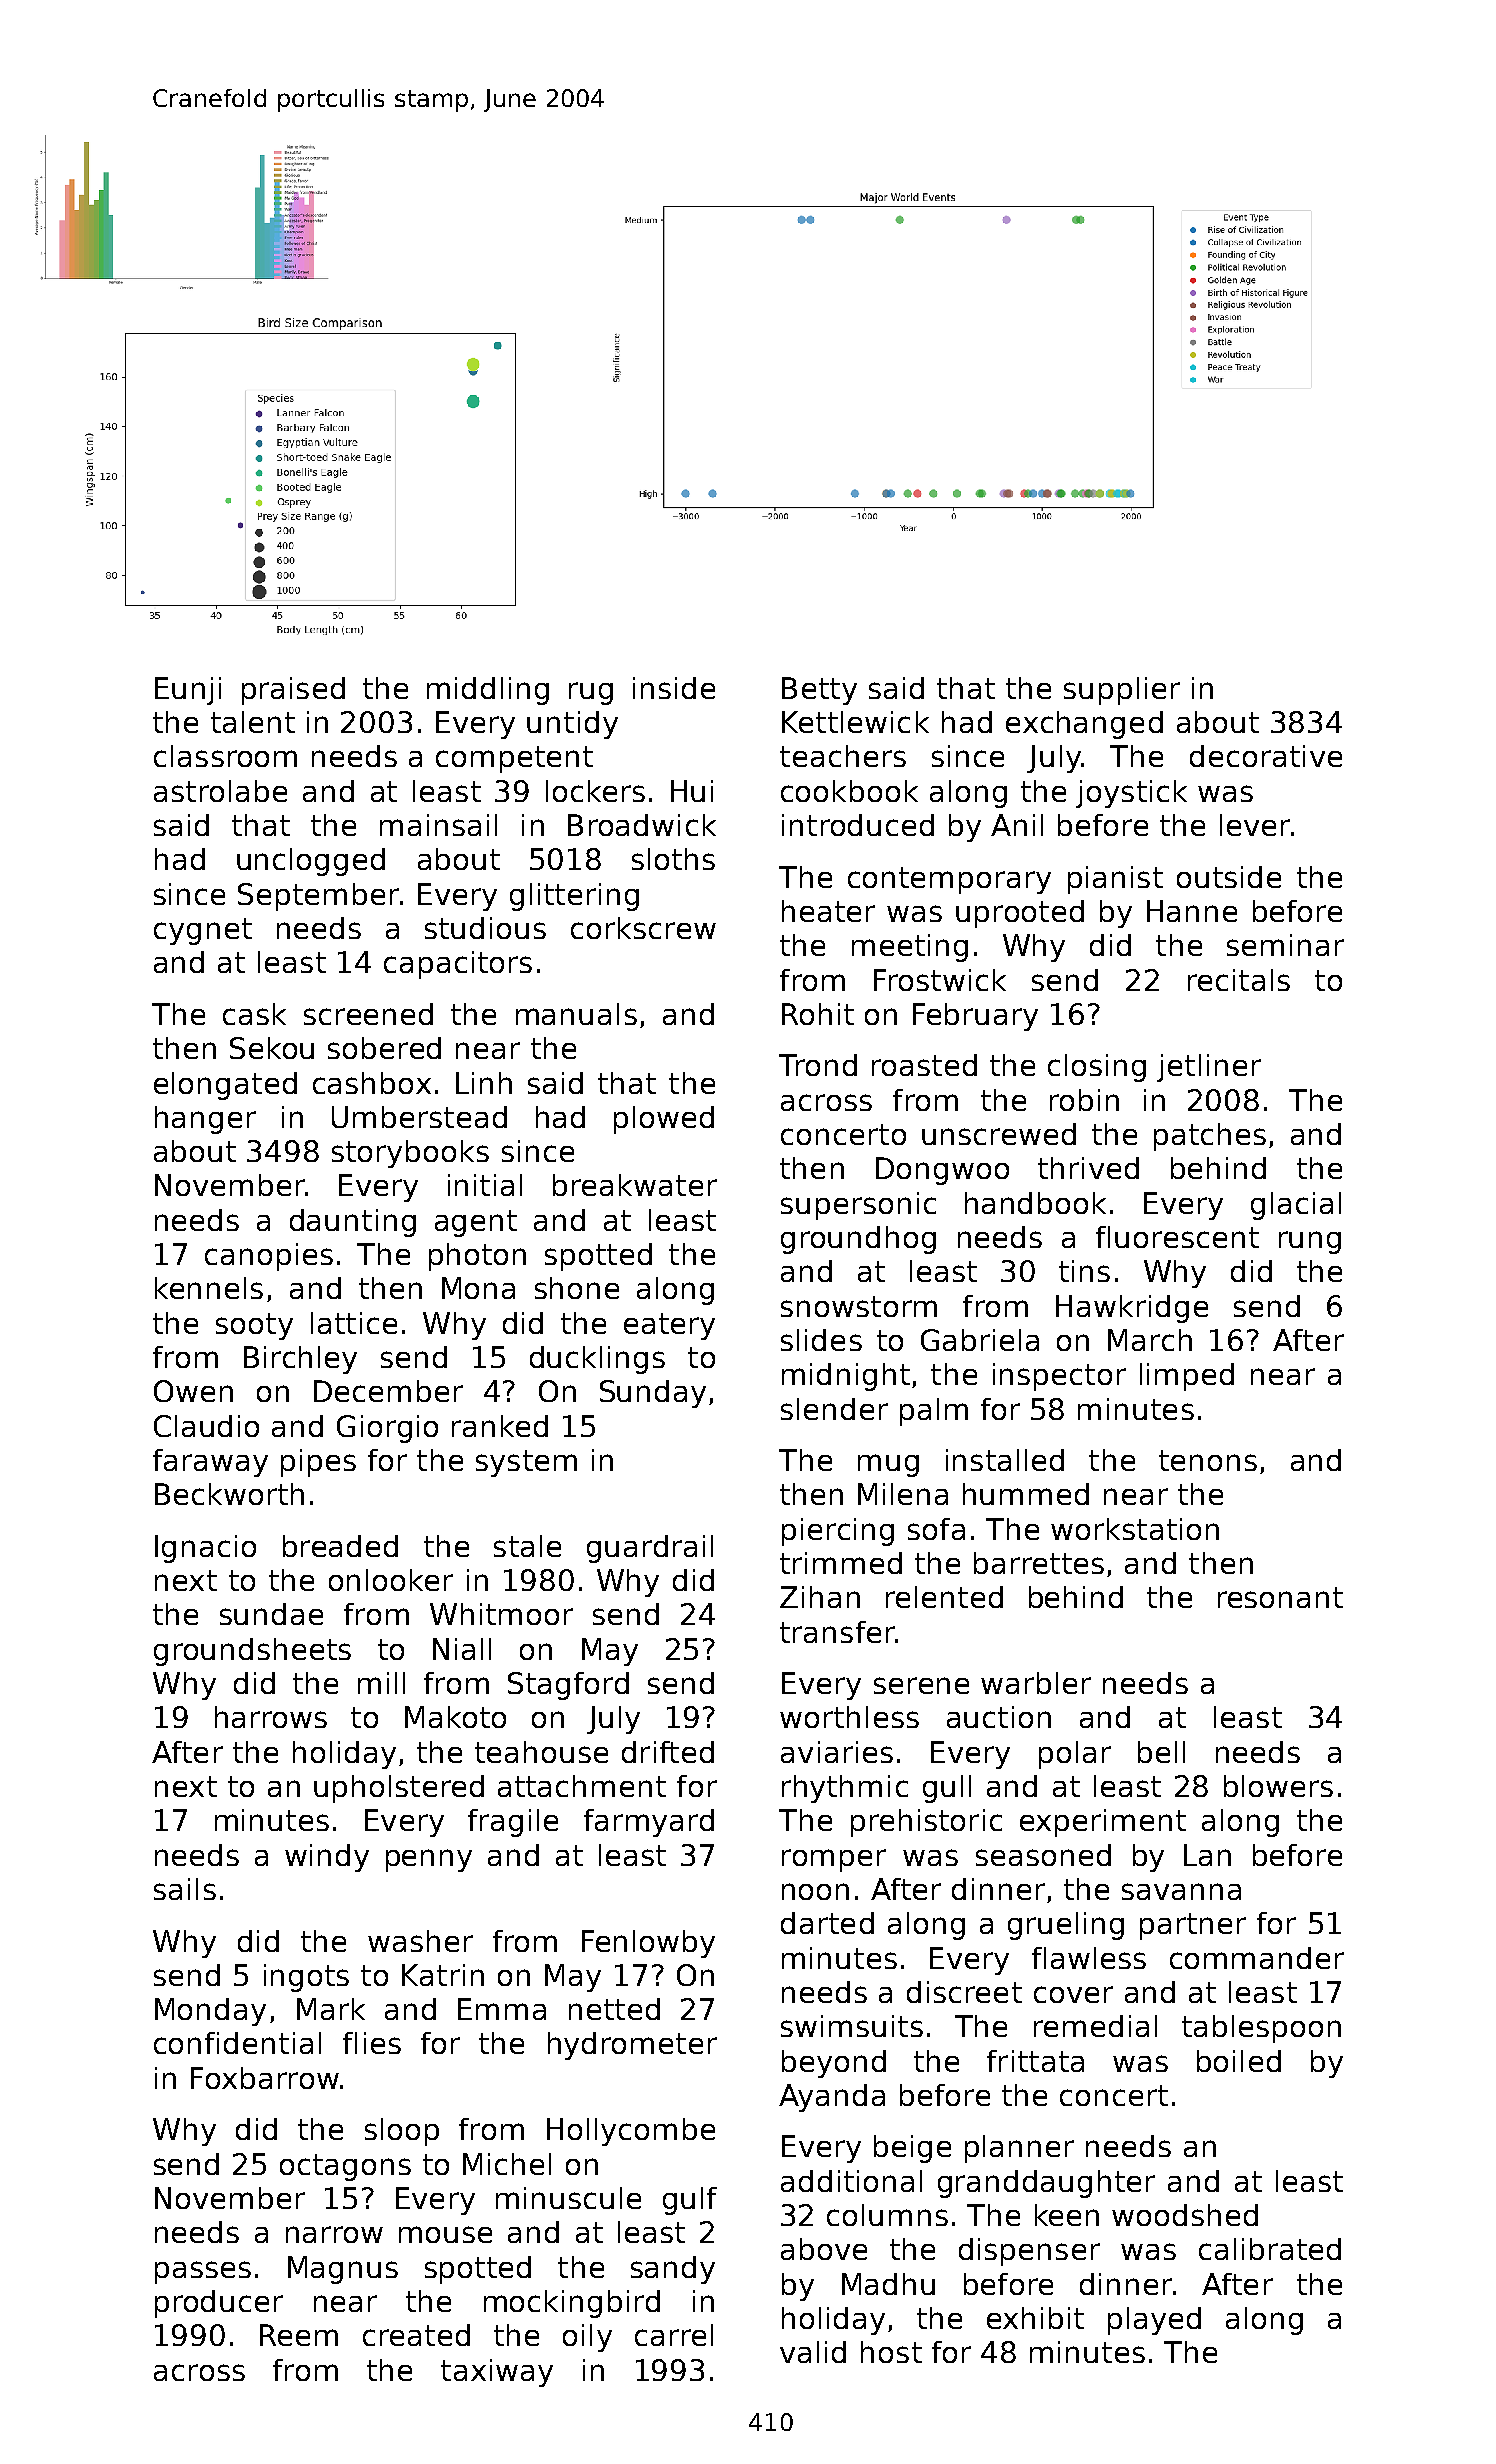 The width and height of the screenshot is (1496, 2464). I want to click on cookbook, so click(849, 791).
